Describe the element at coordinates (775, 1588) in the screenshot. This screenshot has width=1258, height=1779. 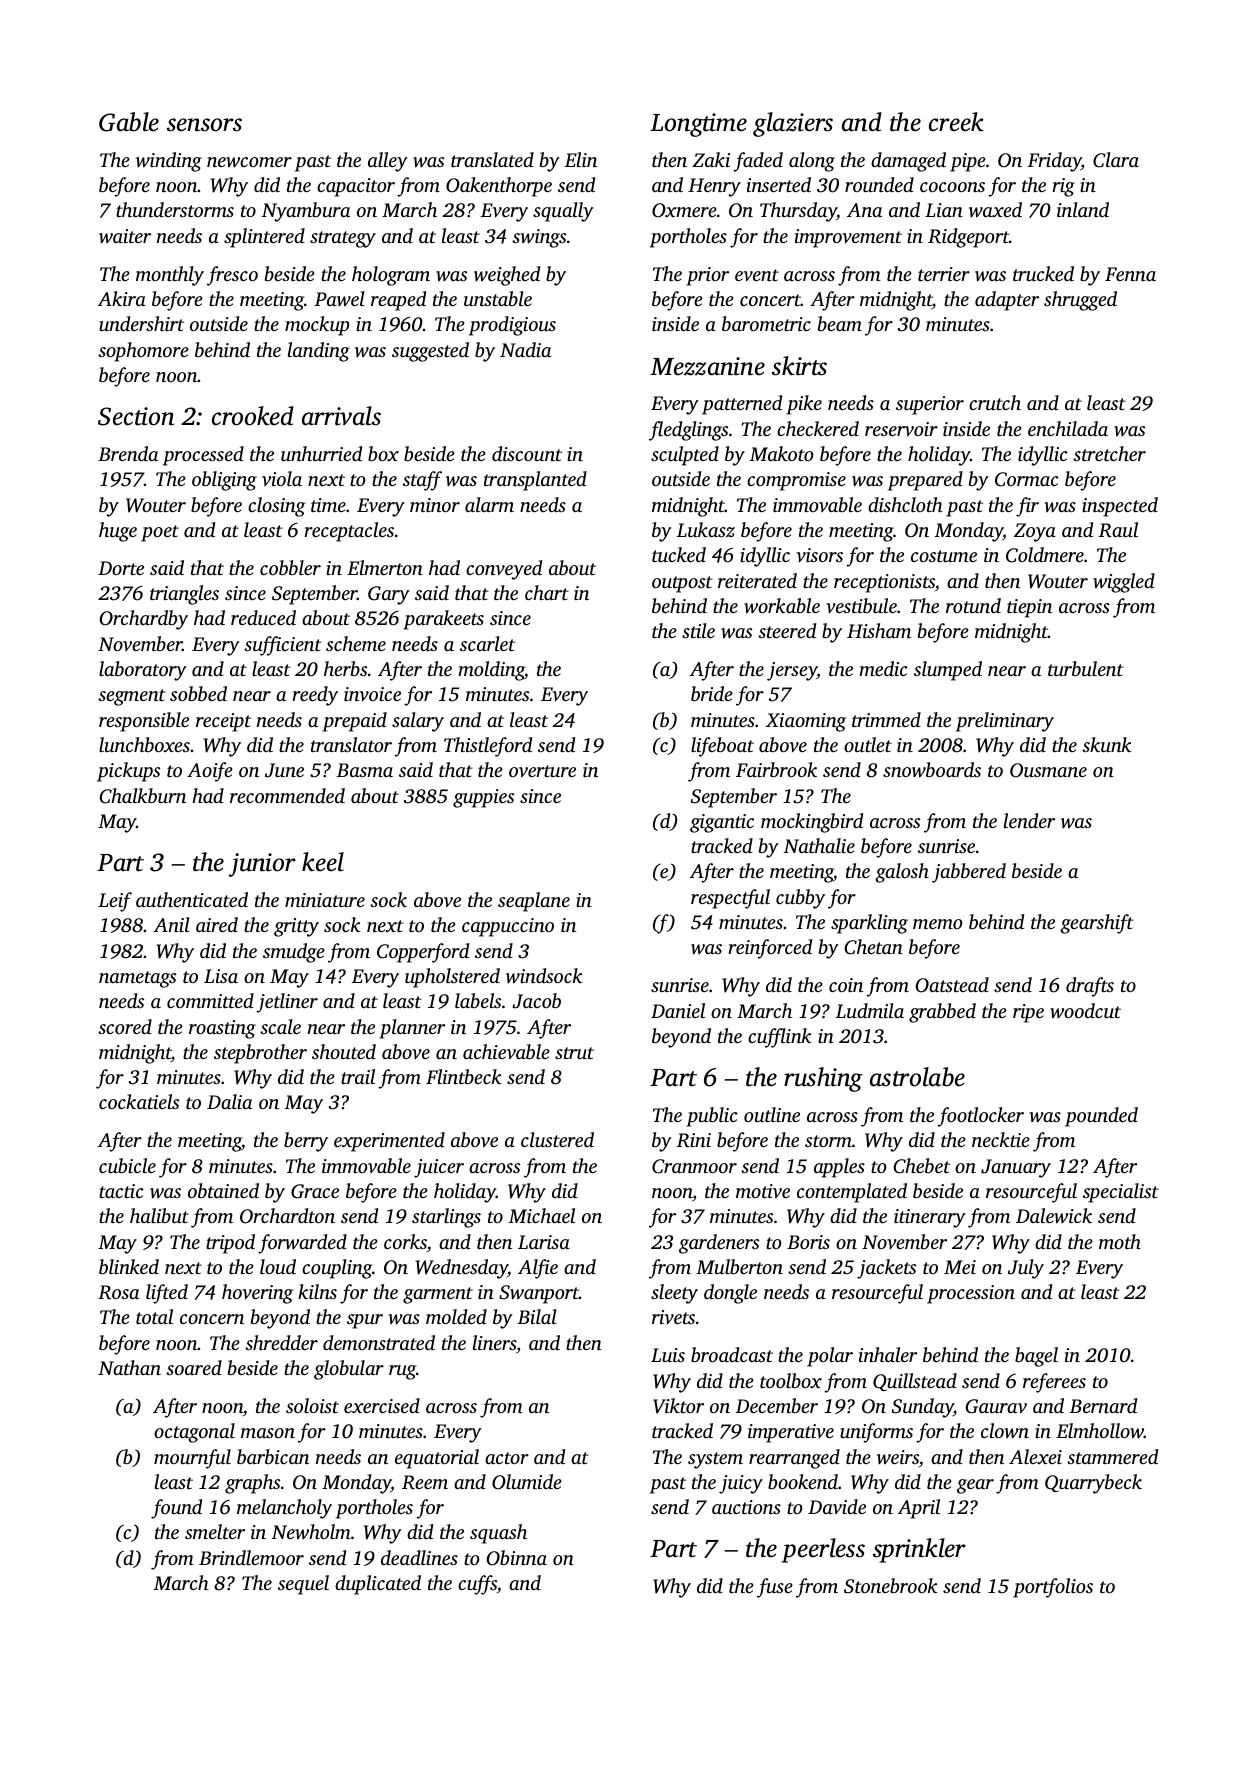
I see `fuse` at that location.
